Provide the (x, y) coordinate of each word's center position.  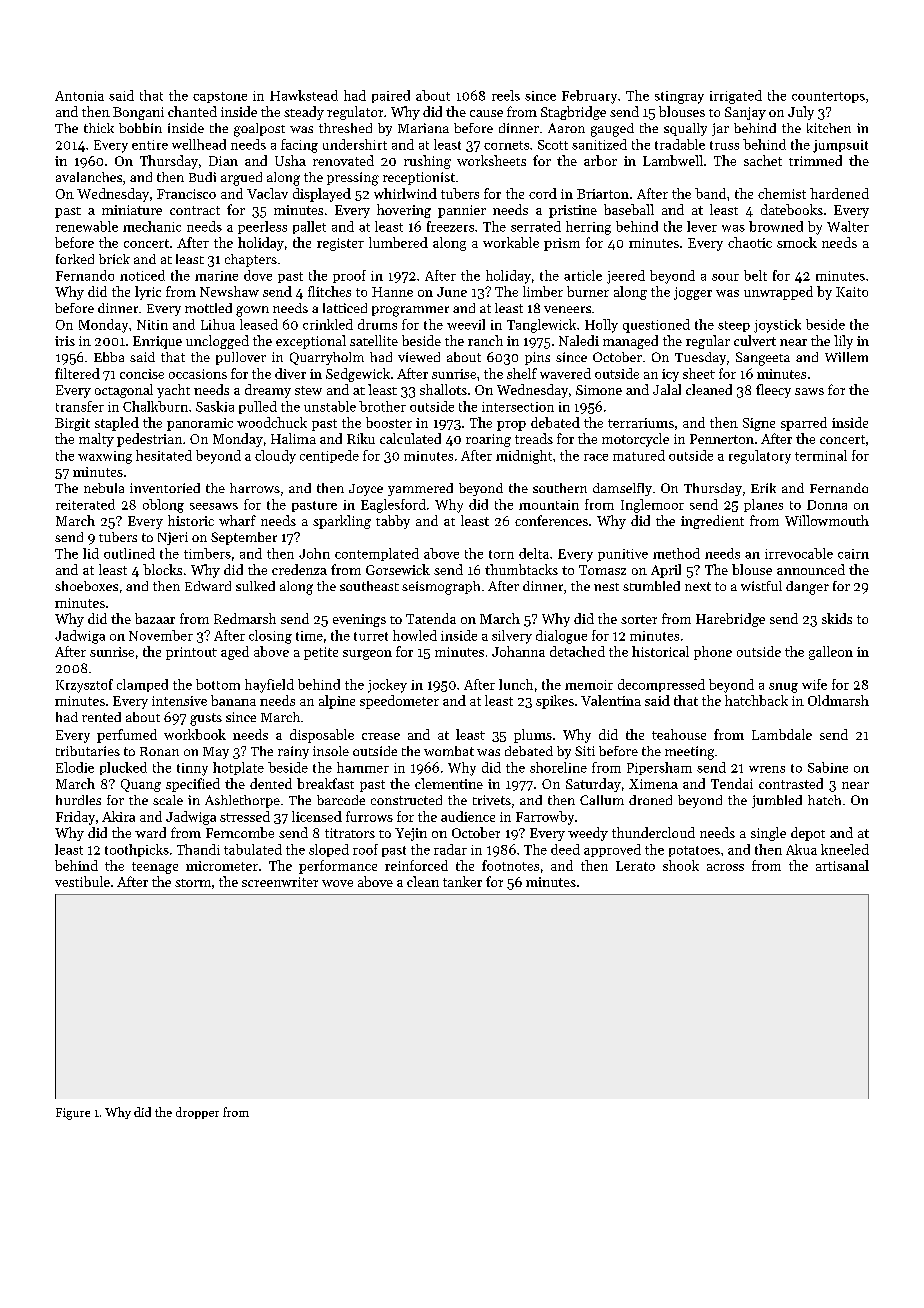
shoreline (558, 767)
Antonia (79, 96)
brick (114, 259)
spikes (555, 702)
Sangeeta (763, 359)
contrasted (791, 783)
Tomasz (602, 570)
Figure (73, 1114)
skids (837, 618)
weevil (466, 324)
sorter (639, 619)
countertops (828, 97)
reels (506, 95)
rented (101, 717)
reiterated (85, 504)
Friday (75, 818)
